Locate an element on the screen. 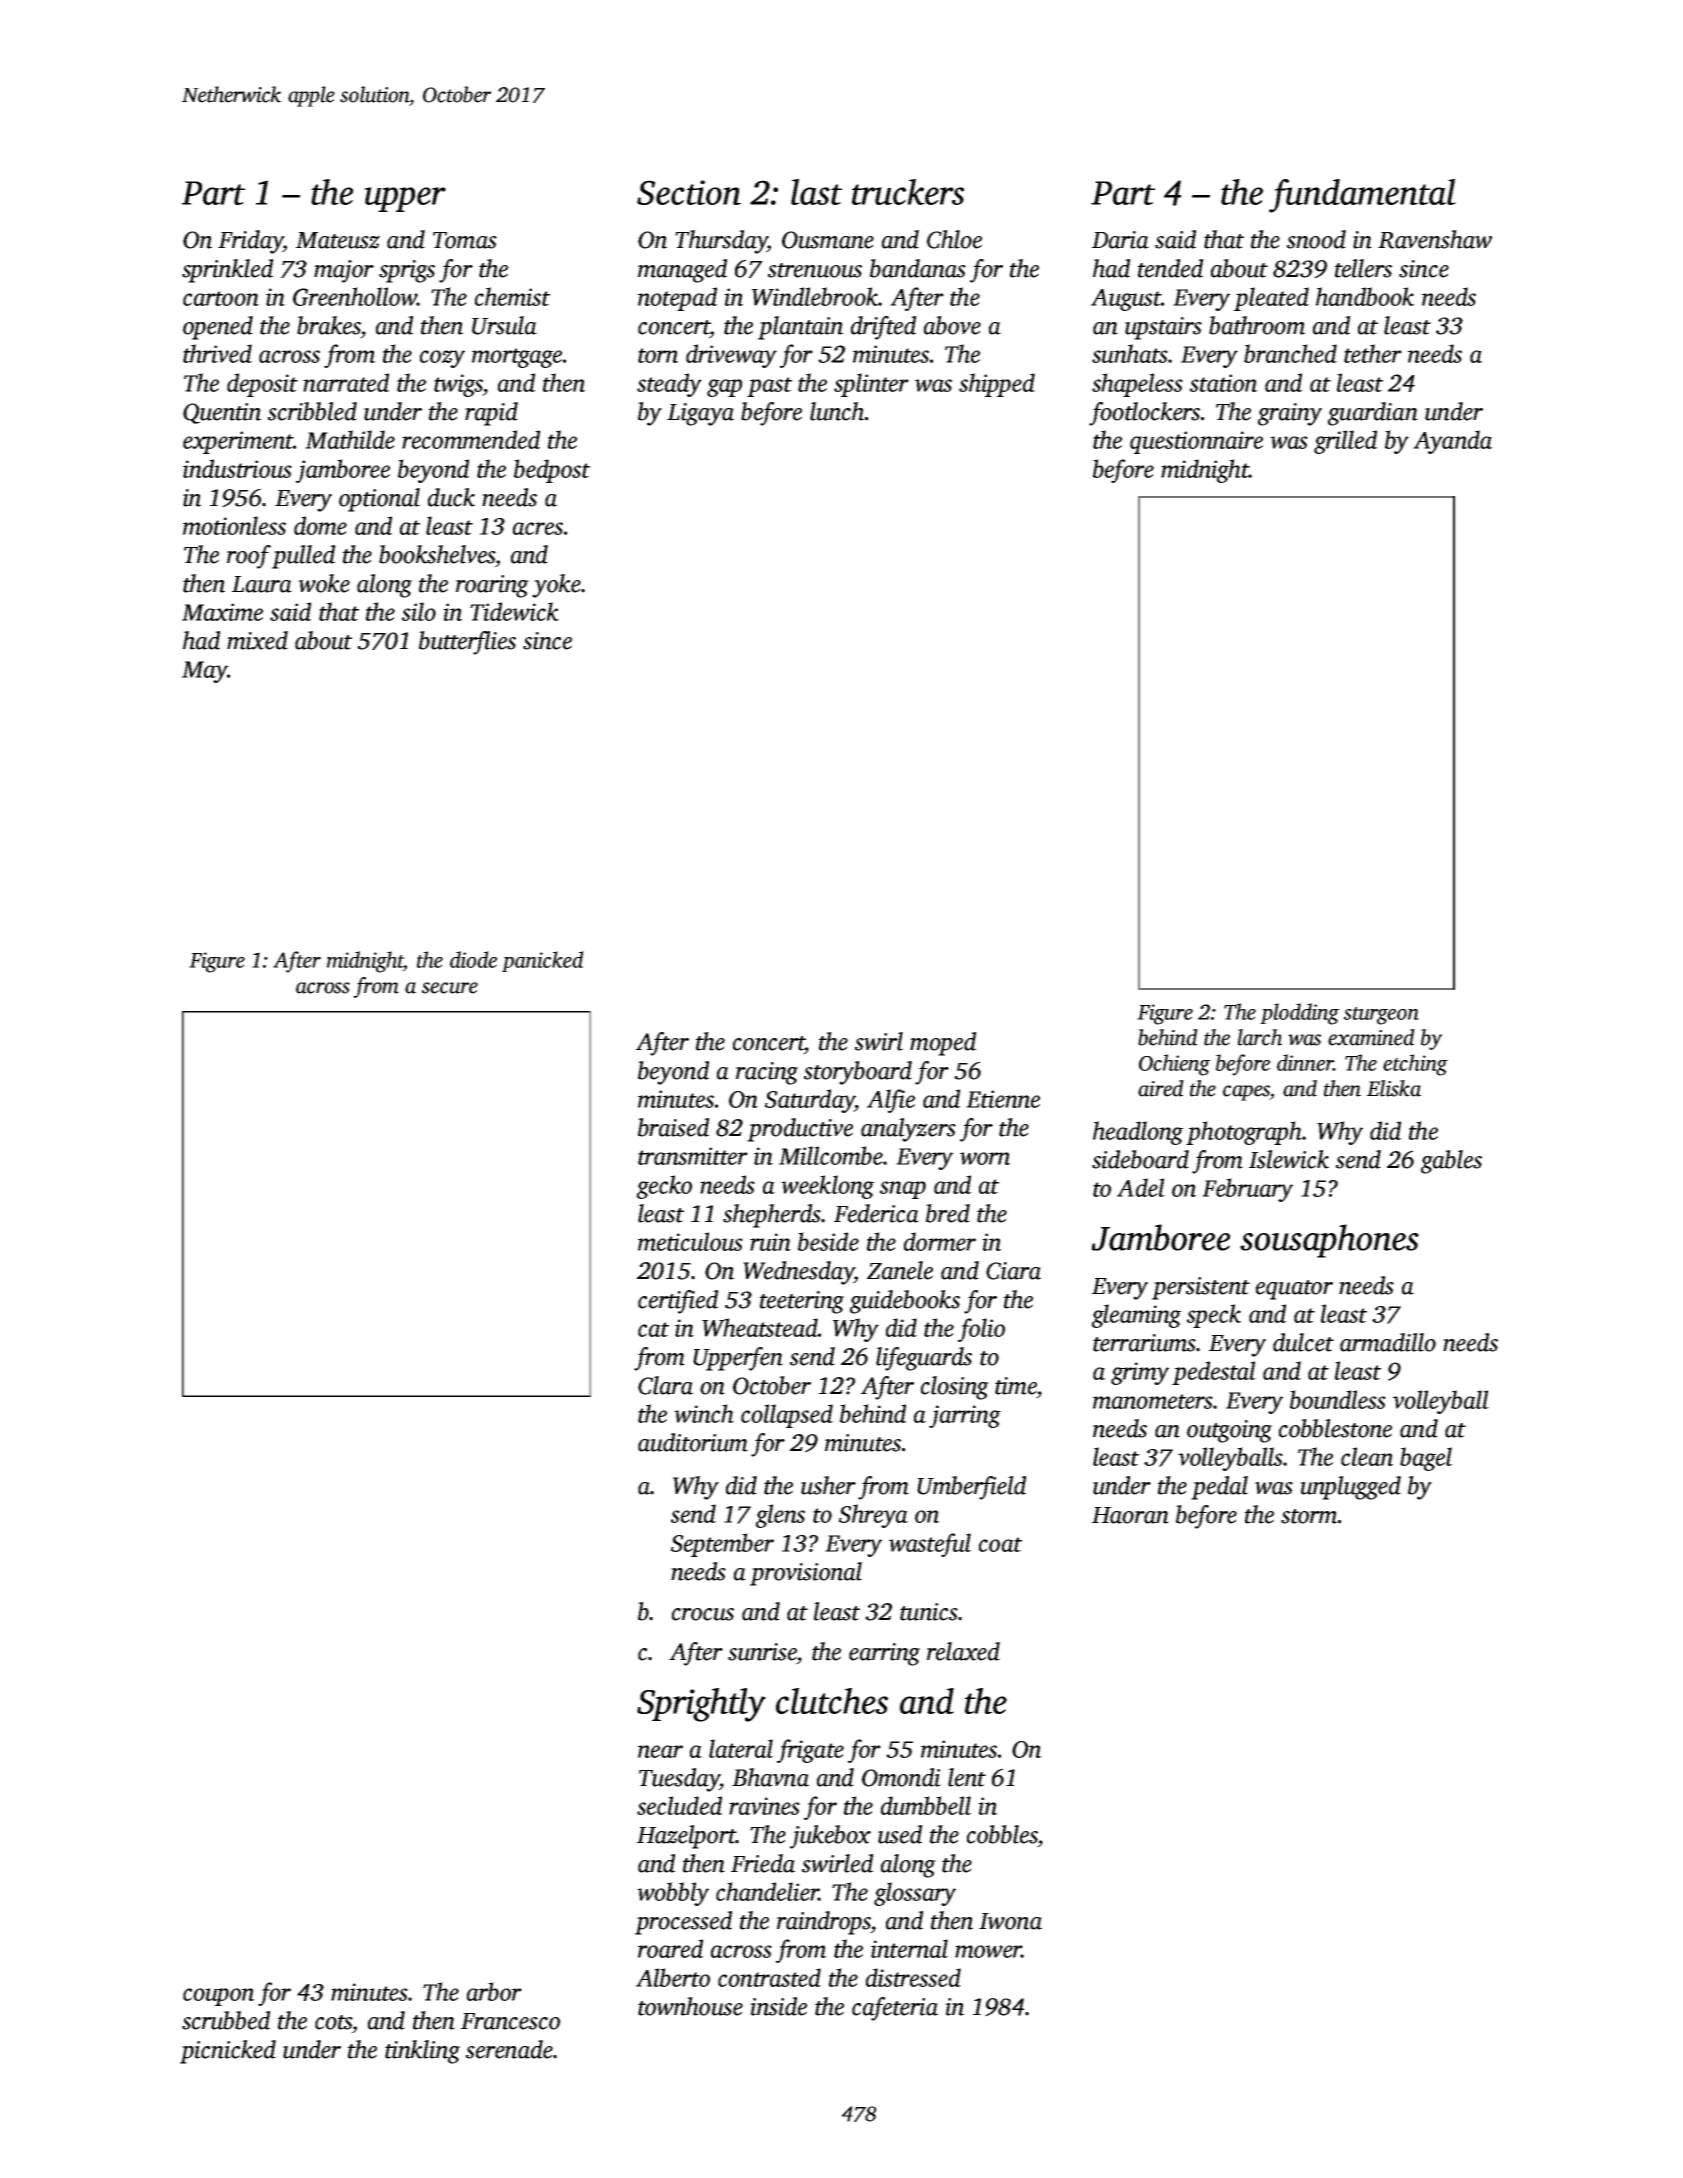 Image resolution: width=1683 pixels, height=2178 pixels. last is located at coordinates (816, 192).
